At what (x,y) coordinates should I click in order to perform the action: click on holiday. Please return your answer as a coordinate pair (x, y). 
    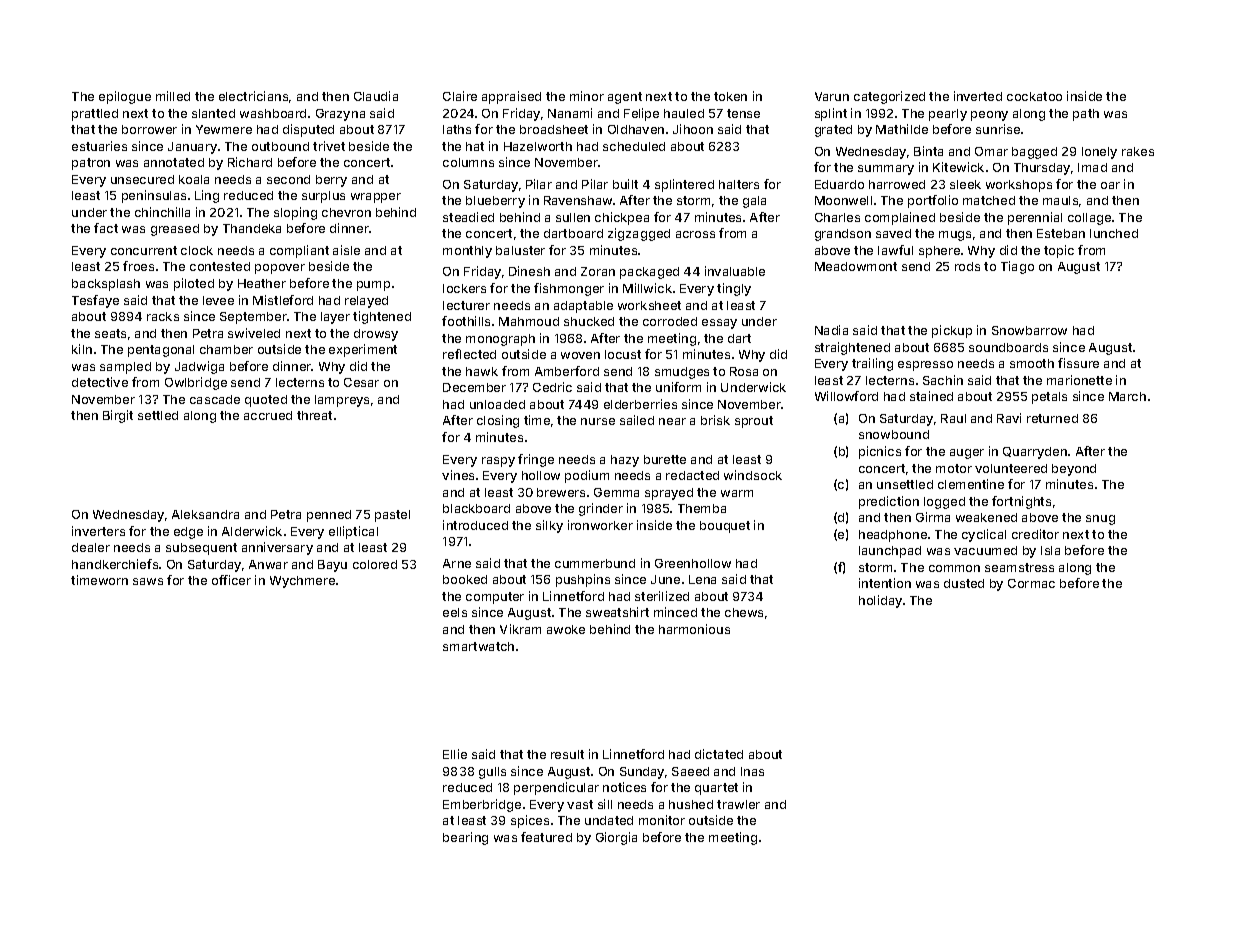
    Looking at the image, I should click on (880, 601).
